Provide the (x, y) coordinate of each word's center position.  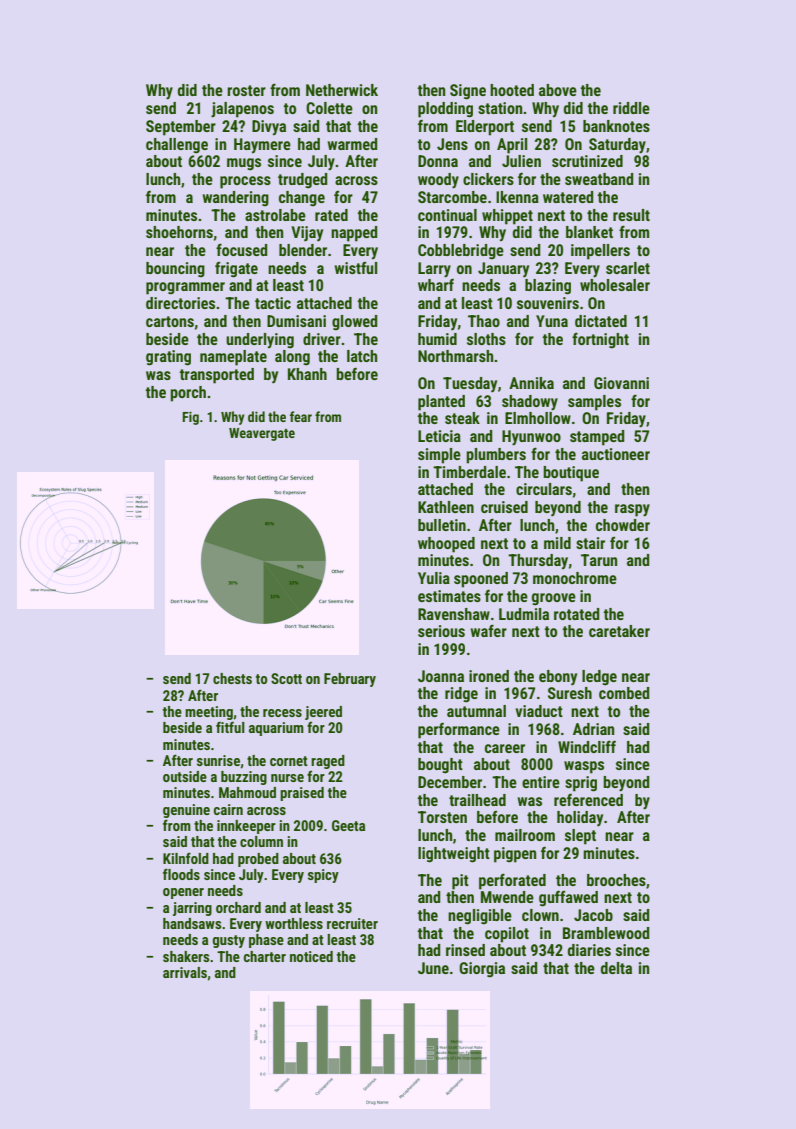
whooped (446, 545)
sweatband (599, 179)
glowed (354, 323)
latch (362, 356)
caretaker (619, 631)
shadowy (530, 403)
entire (541, 782)
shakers (186, 956)
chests (232, 678)
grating (168, 358)
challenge (177, 146)
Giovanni (621, 383)
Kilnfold (186, 858)
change (302, 199)
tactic (273, 303)
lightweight (454, 855)
